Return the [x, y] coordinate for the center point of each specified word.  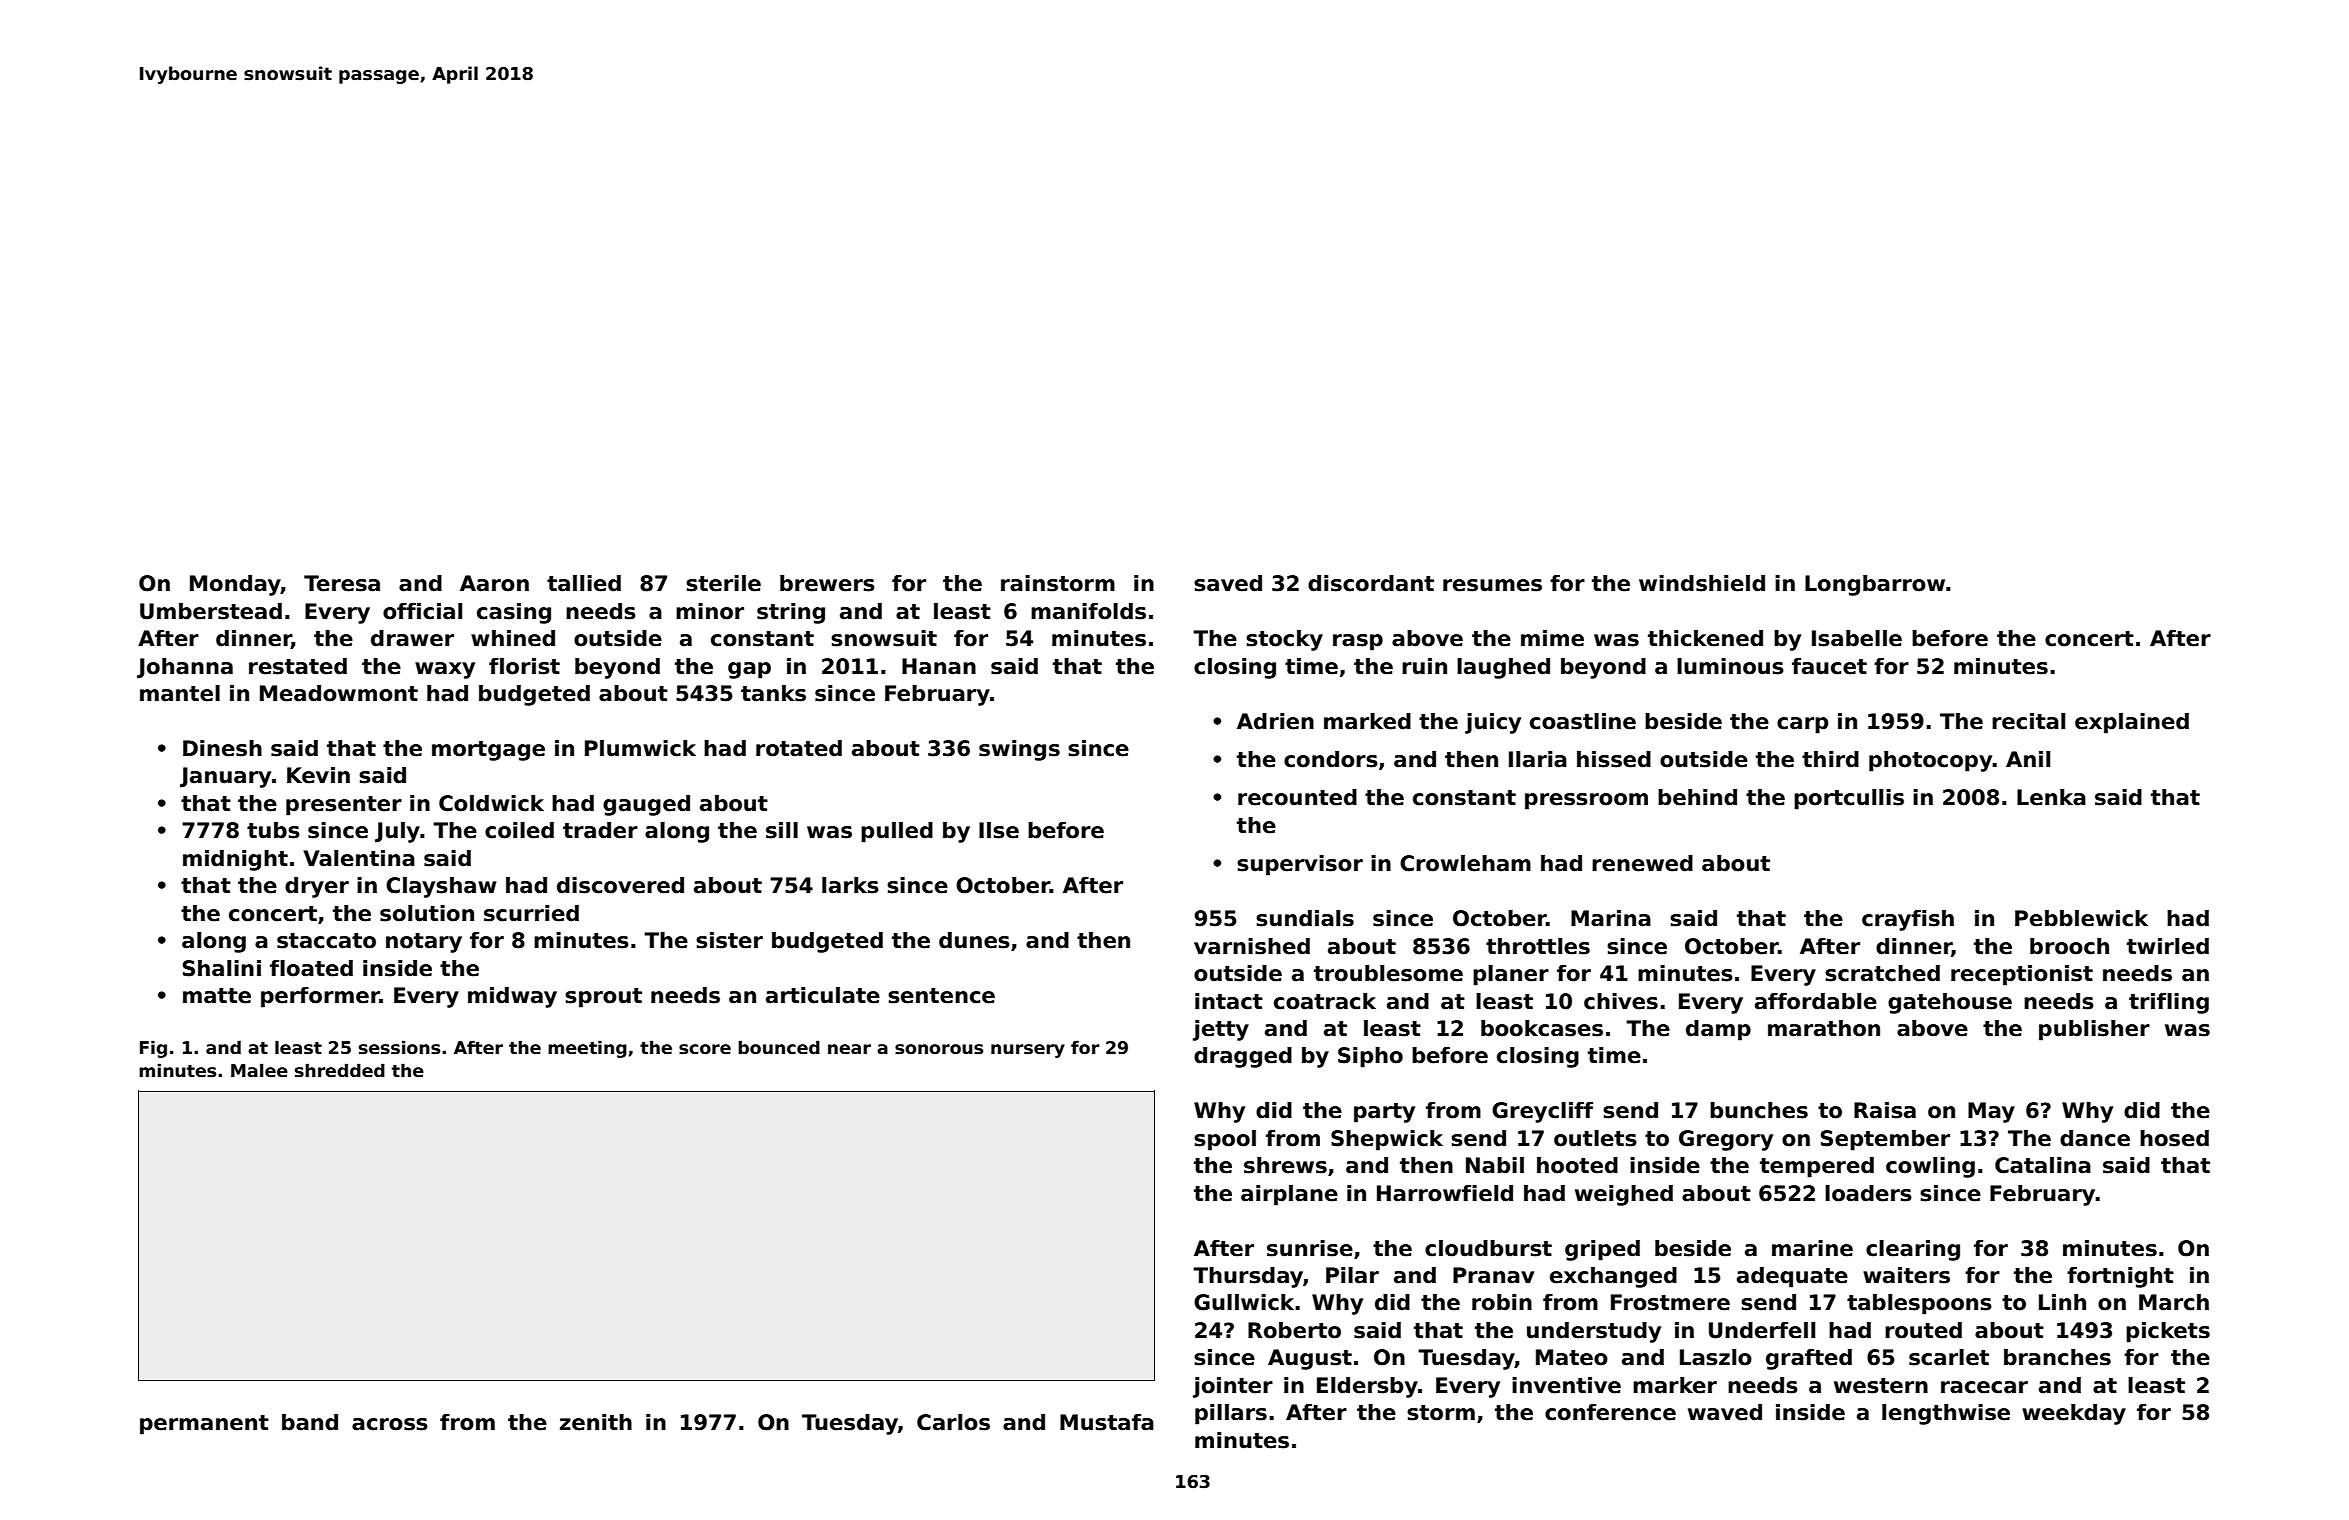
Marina [1611, 918]
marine [1812, 1248]
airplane [1289, 1195]
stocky [1284, 640]
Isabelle [1857, 638]
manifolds [1088, 611]
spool [1225, 1140]
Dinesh [222, 748]
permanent [204, 1425]
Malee [259, 1070]
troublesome [1388, 973]
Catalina [2043, 1165]
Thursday [1248, 1277]
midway [512, 997]
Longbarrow [1875, 585]
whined [513, 638]
